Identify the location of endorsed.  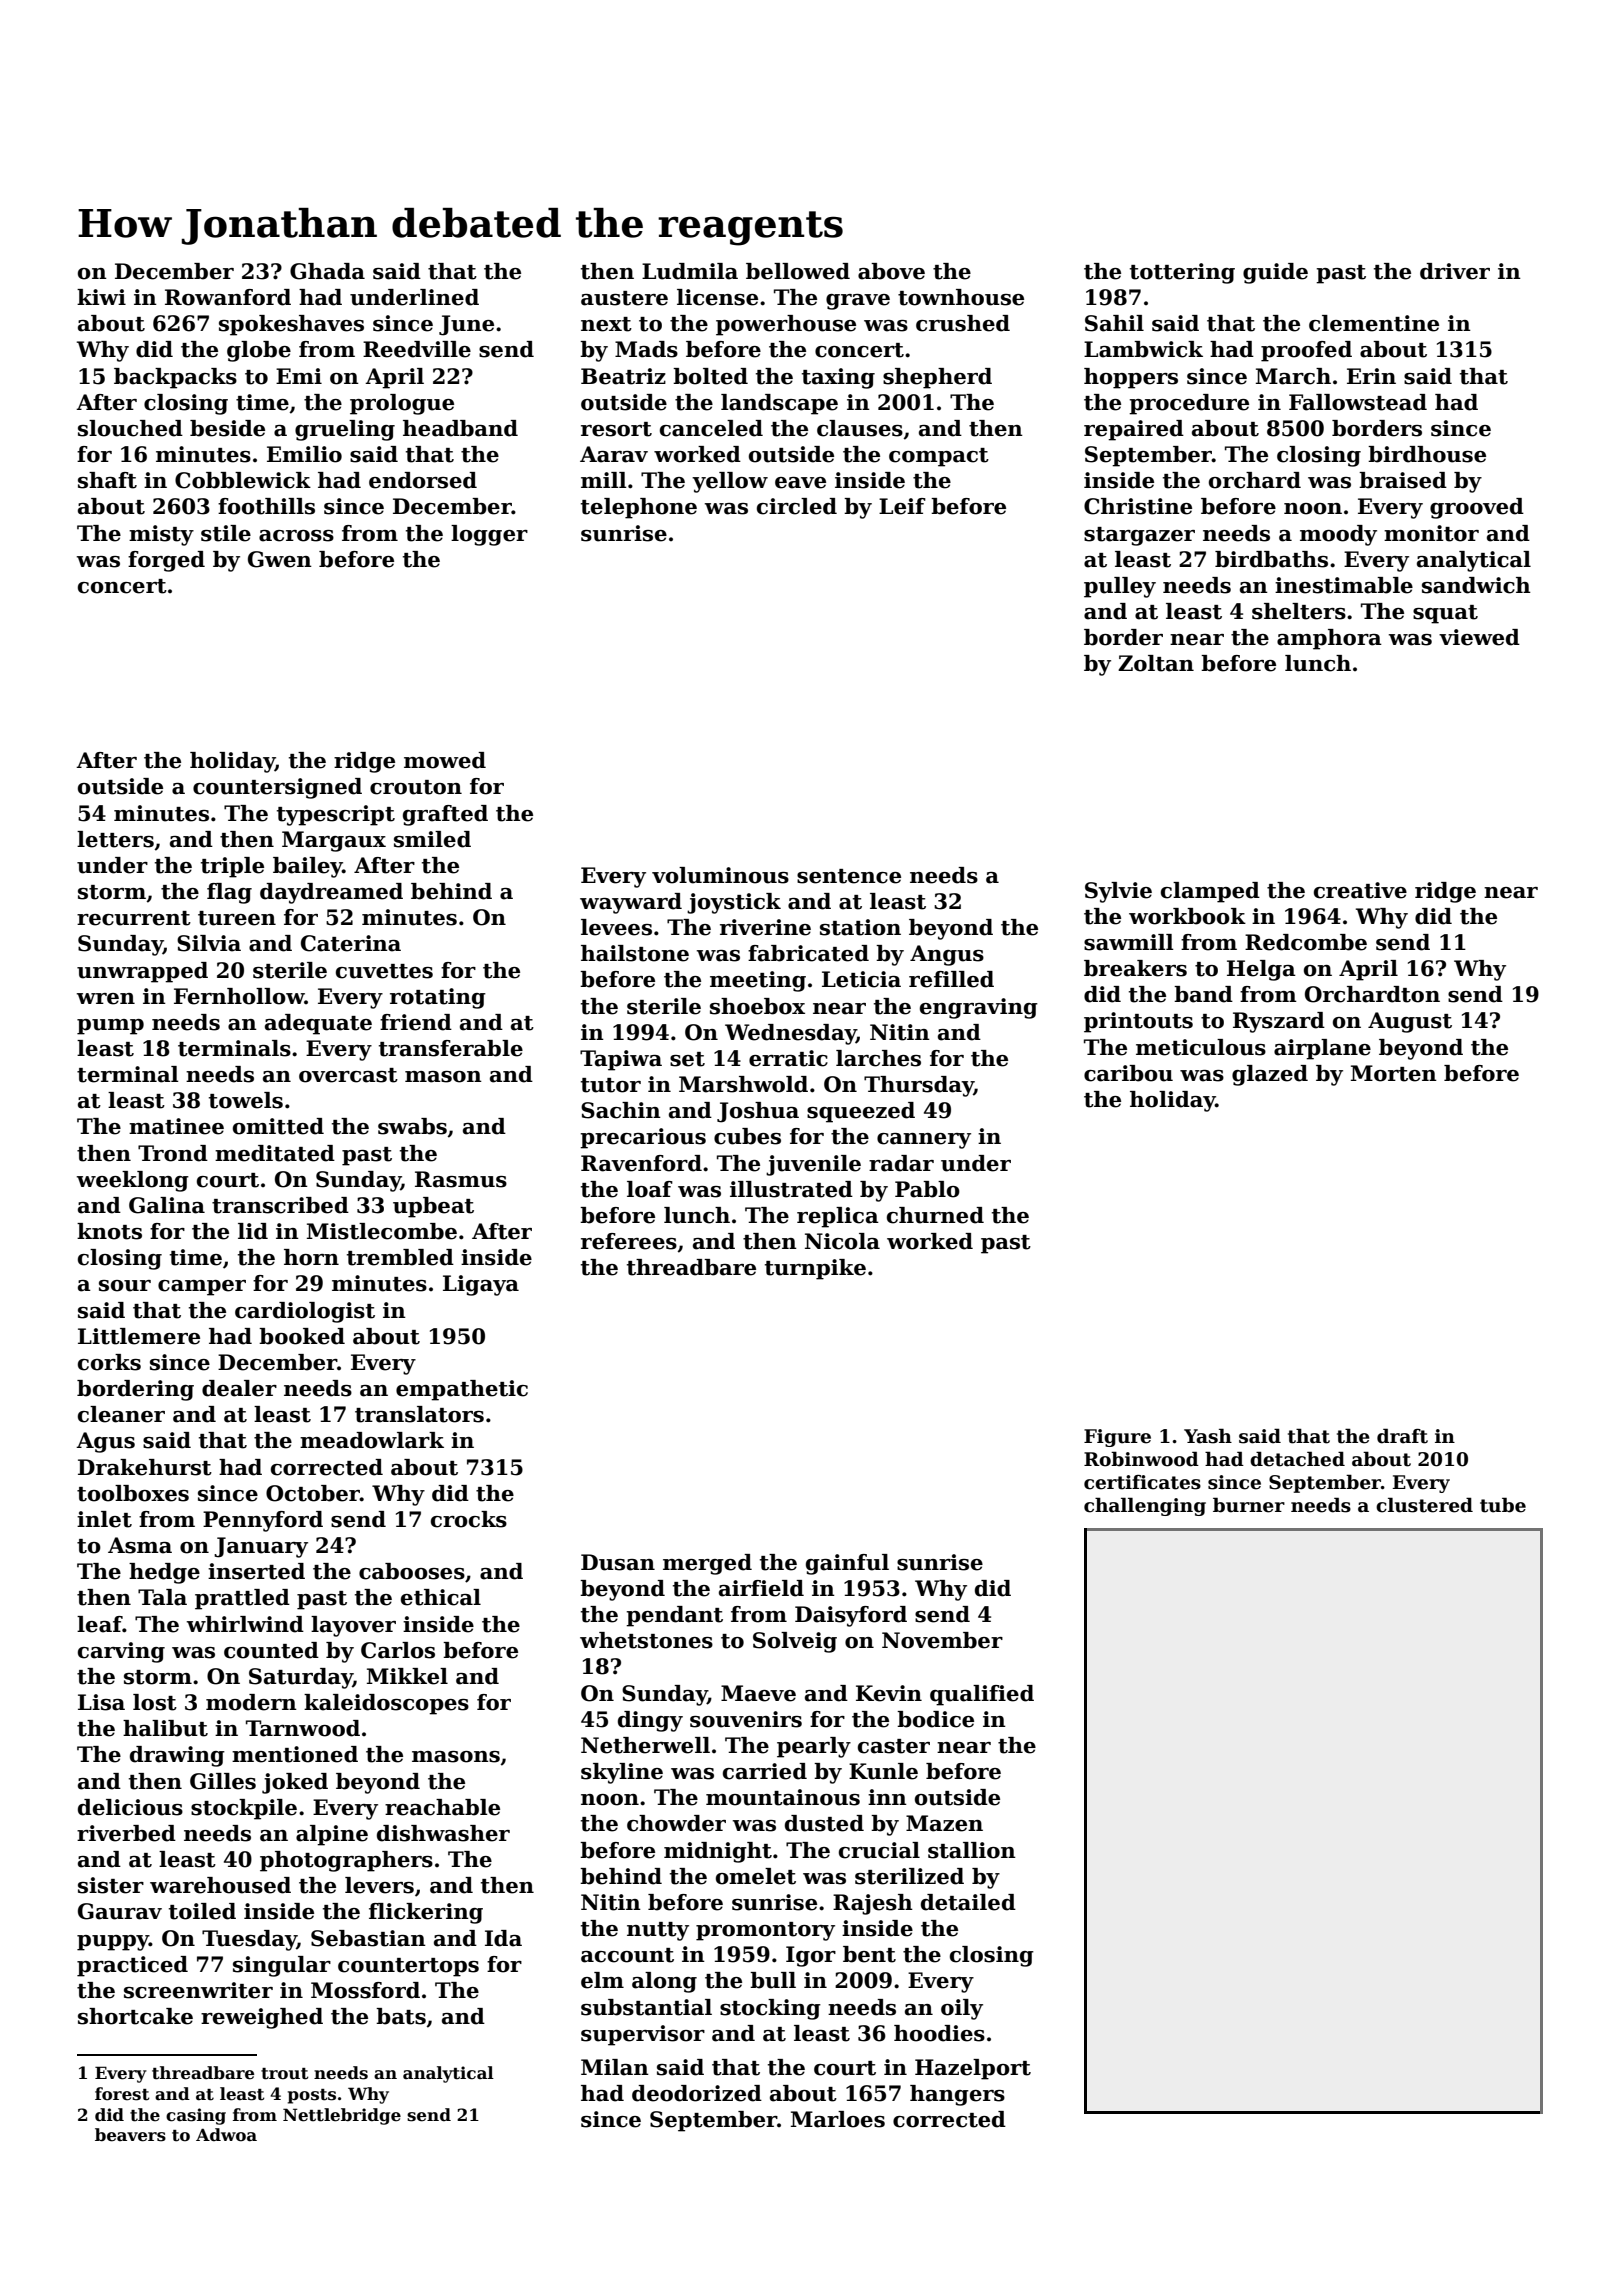
(423, 480).
